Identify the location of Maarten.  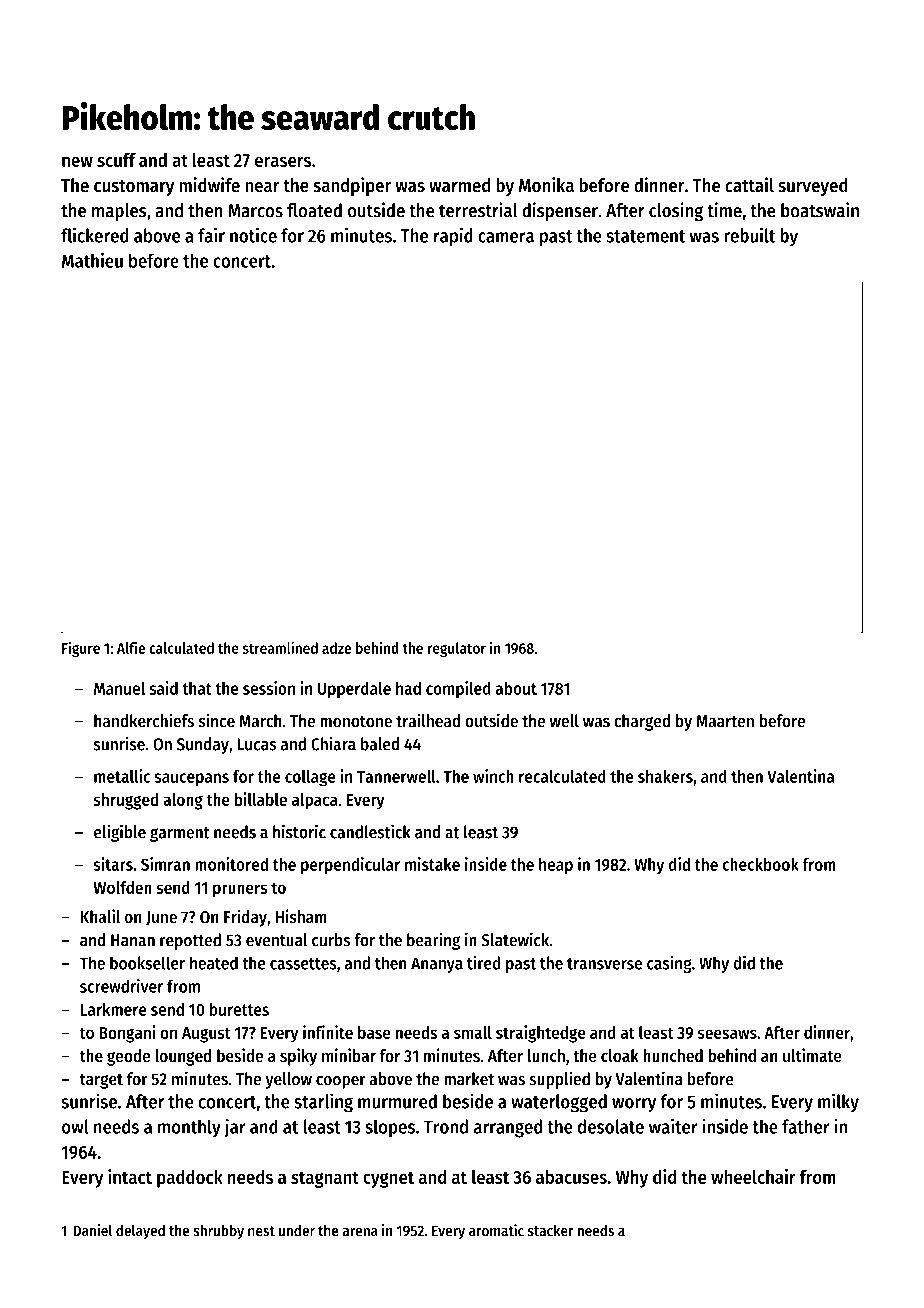
(725, 721).
